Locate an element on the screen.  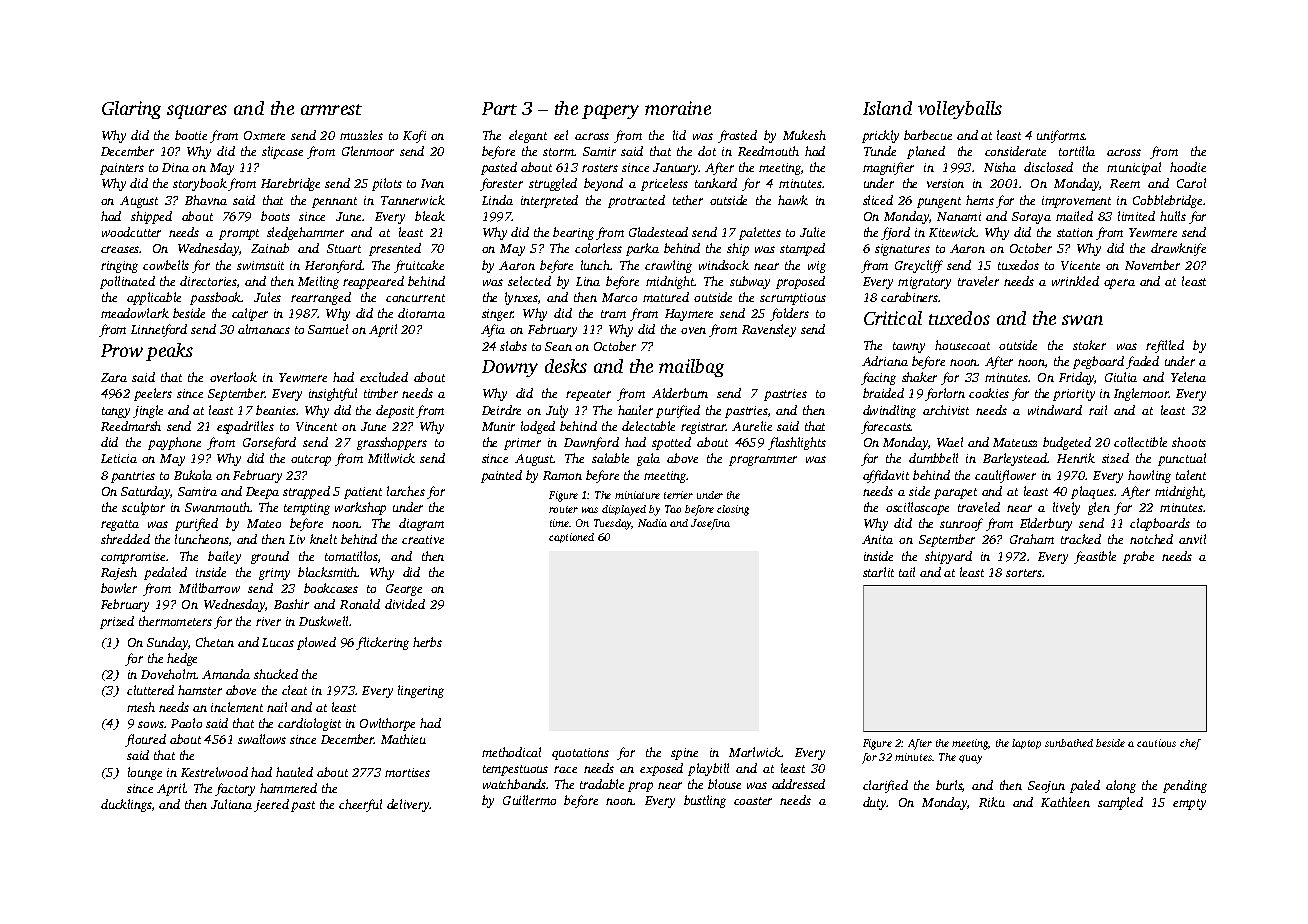
traveler is located at coordinates (978, 281).
